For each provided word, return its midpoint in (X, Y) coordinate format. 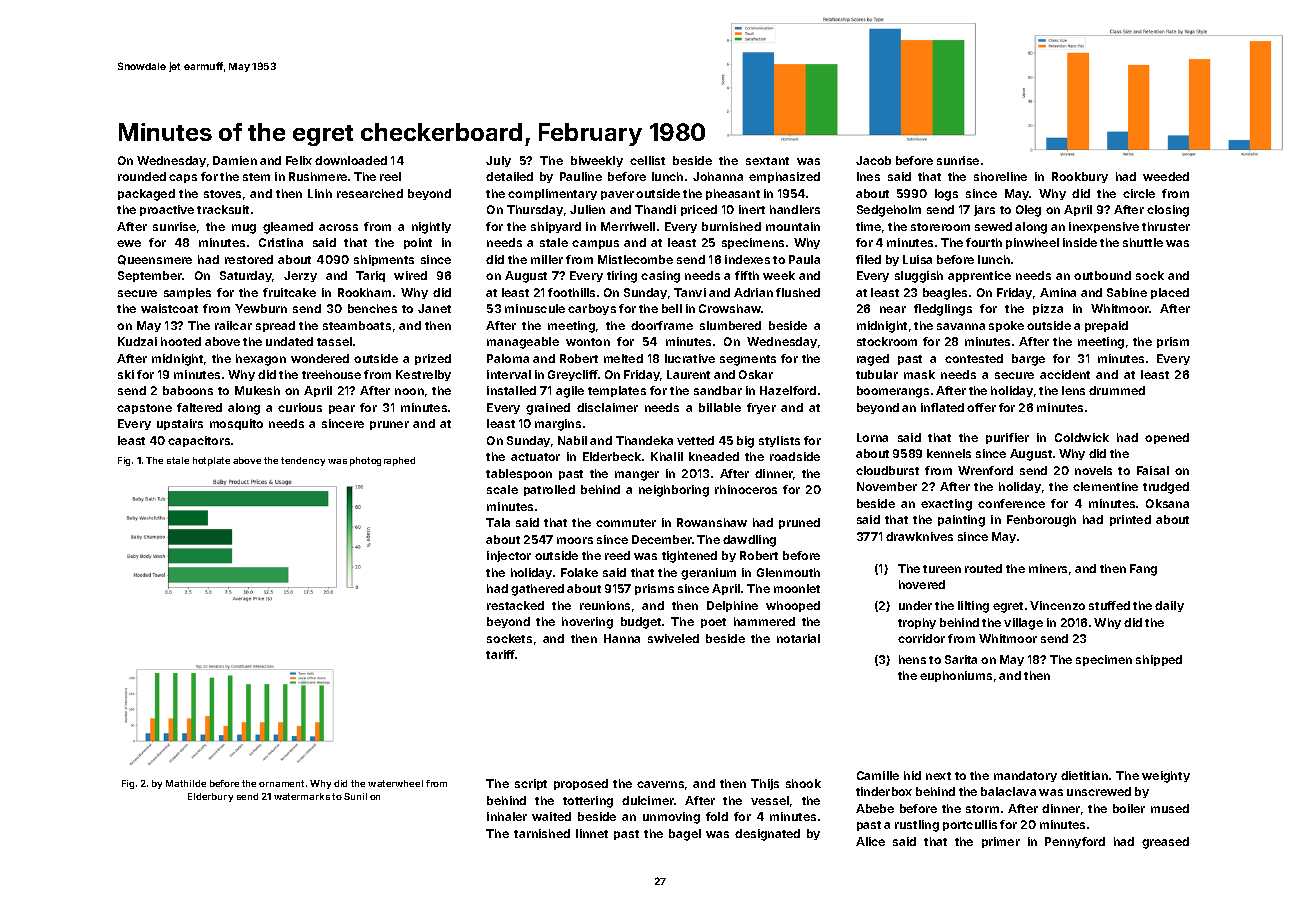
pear (342, 409)
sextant (767, 161)
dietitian (1084, 775)
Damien (235, 160)
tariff (501, 654)
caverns (660, 784)
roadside (795, 456)
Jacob (873, 160)
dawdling (749, 541)
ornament (281, 783)
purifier (1007, 438)
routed (983, 568)
